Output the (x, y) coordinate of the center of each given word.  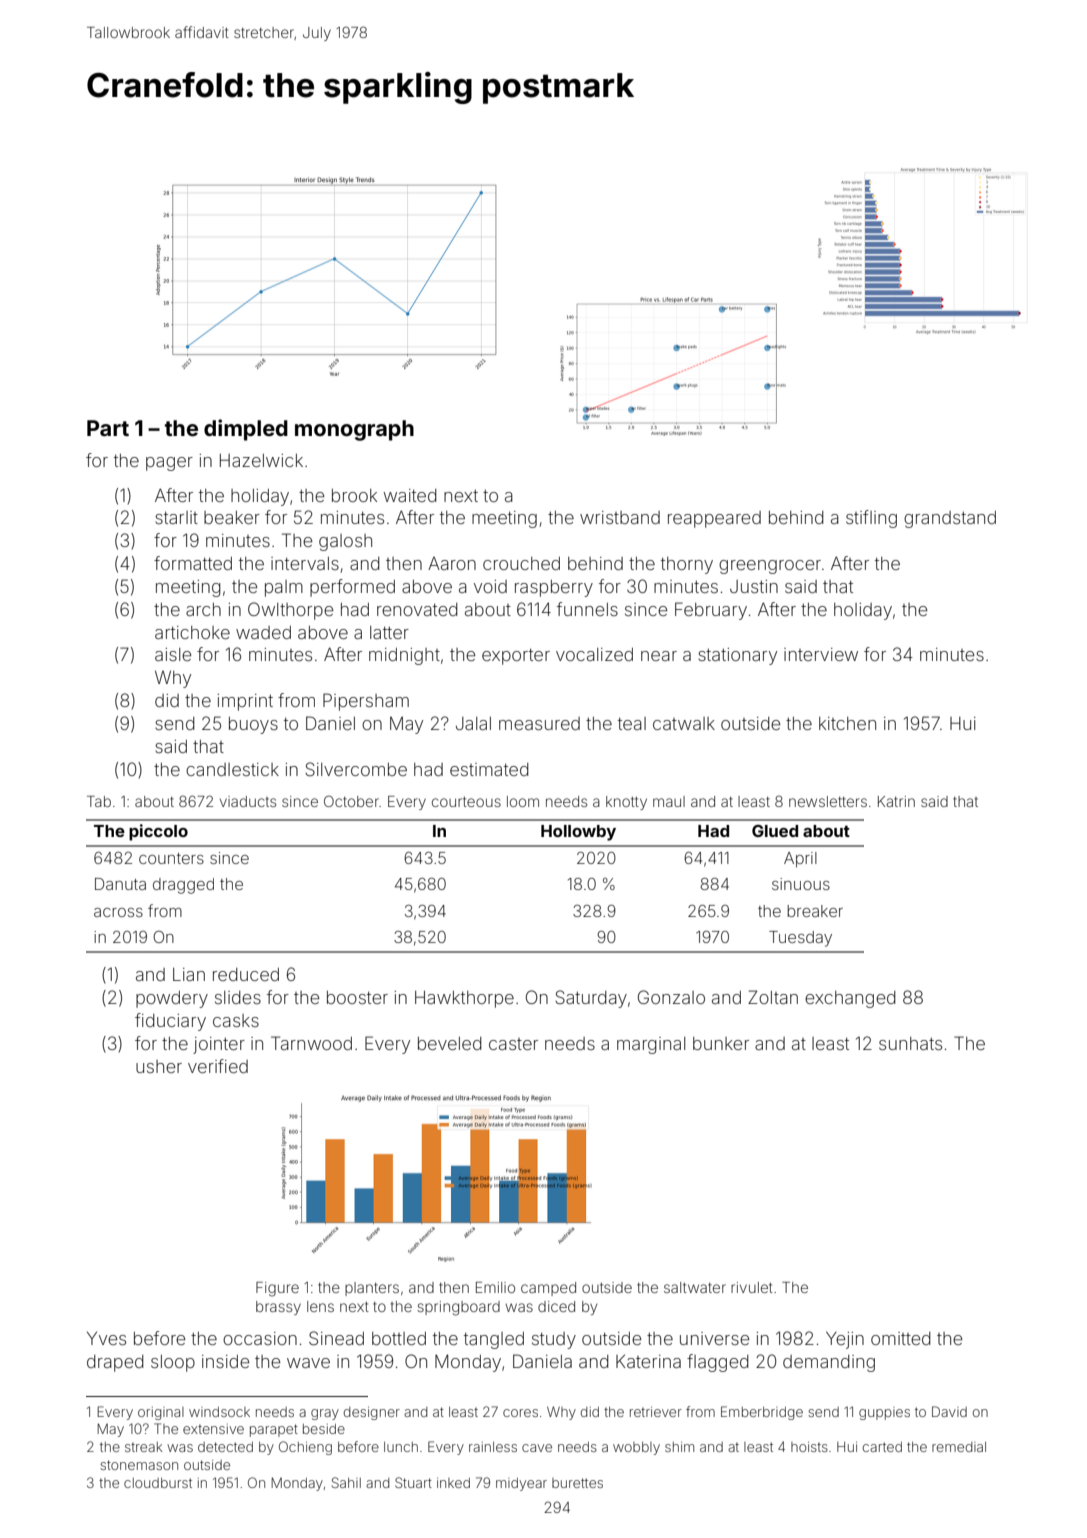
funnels (587, 609)
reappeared (714, 519)
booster (357, 997)
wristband (620, 517)
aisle (173, 654)
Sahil (346, 1482)
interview (821, 654)
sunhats (910, 1043)
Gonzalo (671, 997)
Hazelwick (261, 460)
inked (453, 1483)
